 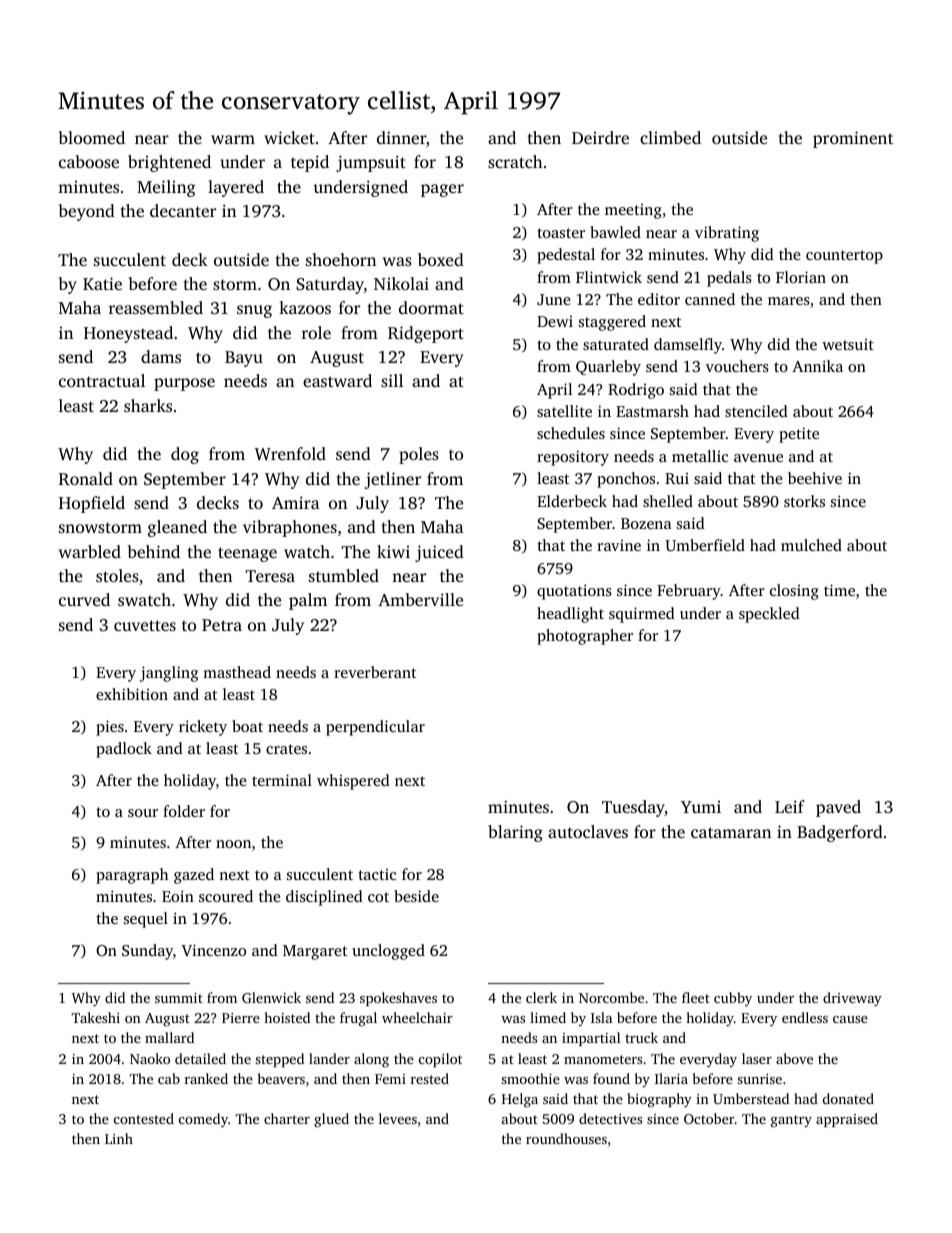 What do you see at coordinates (727, 234) in the screenshot?
I see `vibrating` at bounding box center [727, 234].
